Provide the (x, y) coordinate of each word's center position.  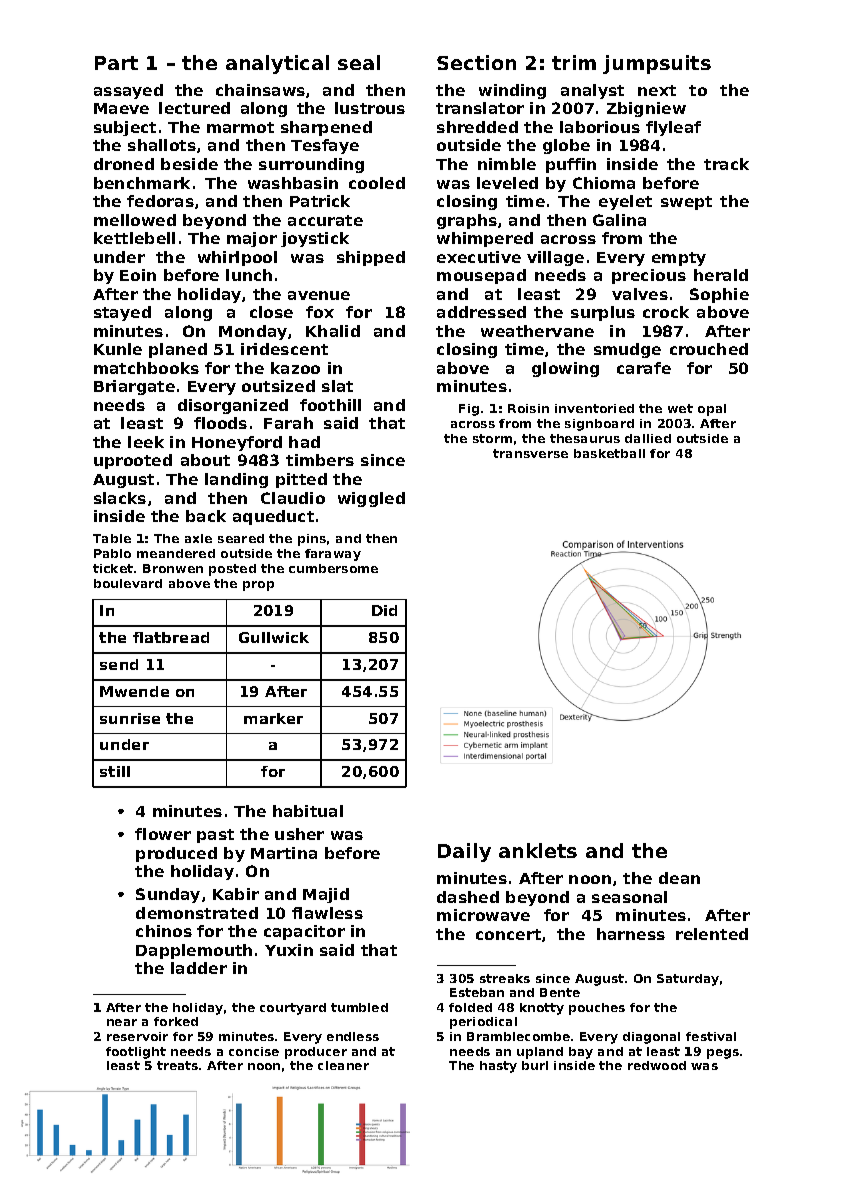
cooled (377, 183)
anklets (538, 850)
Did (384, 610)
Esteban (477, 992)
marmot (240, 127)
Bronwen (173, 568)
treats (177, 1065)
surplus (603, 313)
